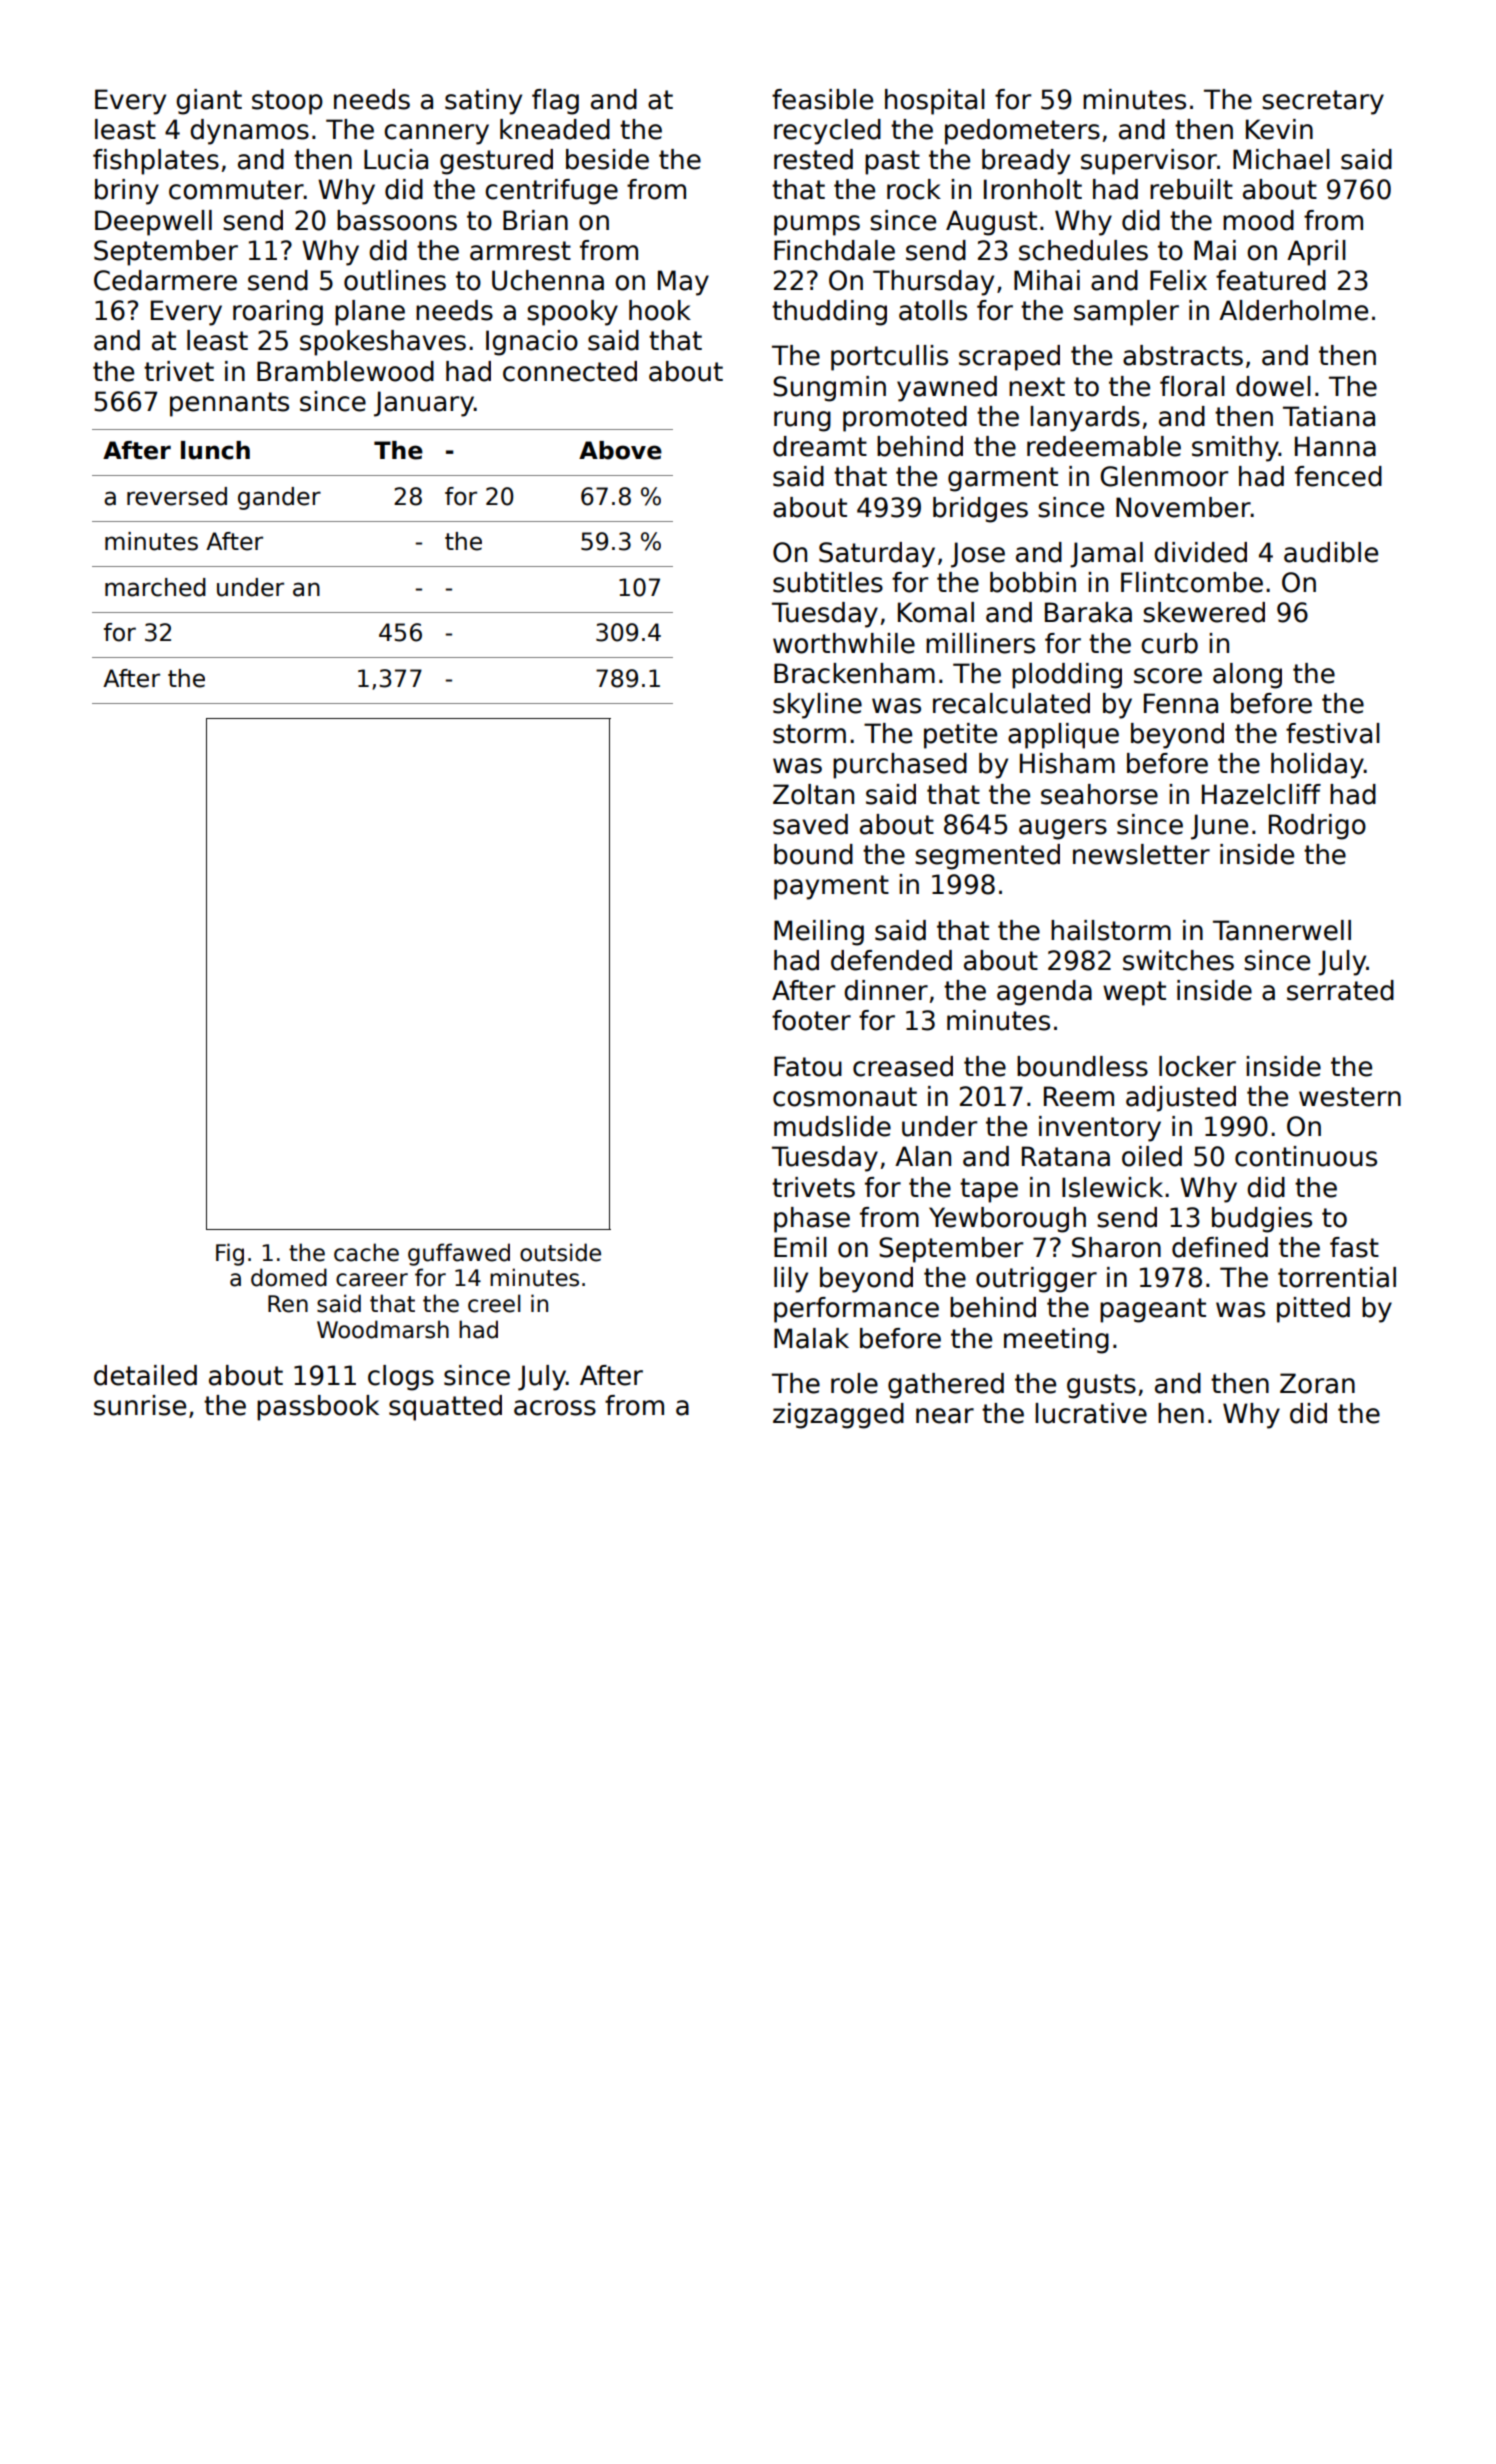  What do you see at coordinates (607, 159) in the page?
I see `beside` at bounding box center [607, 159].
